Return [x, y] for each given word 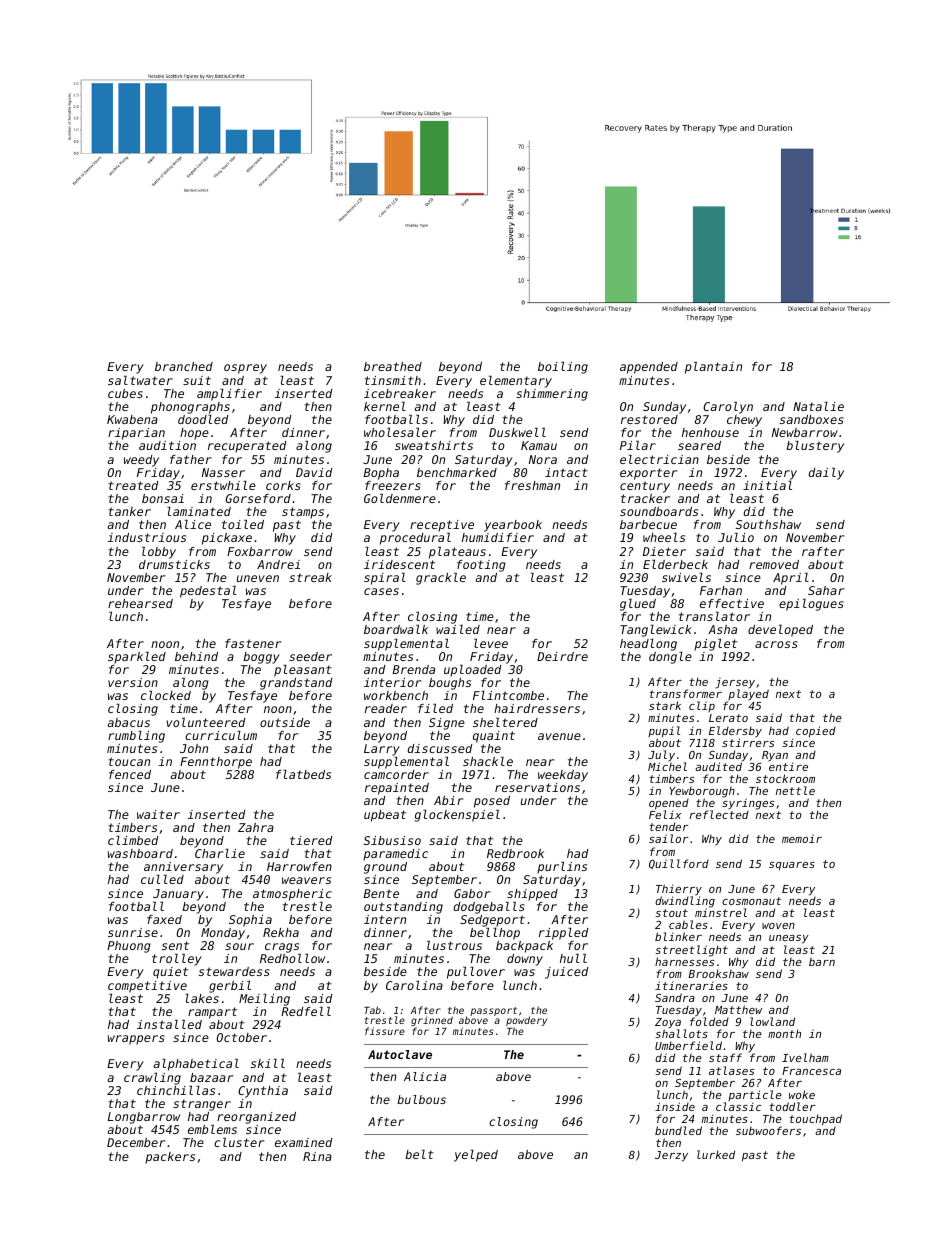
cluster [239, 1142]
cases [381, 591]
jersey [735, 684]
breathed [393, 366]
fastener [253, 643]
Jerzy [671, 1156]
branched [184, 366]
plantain [713, 368]
